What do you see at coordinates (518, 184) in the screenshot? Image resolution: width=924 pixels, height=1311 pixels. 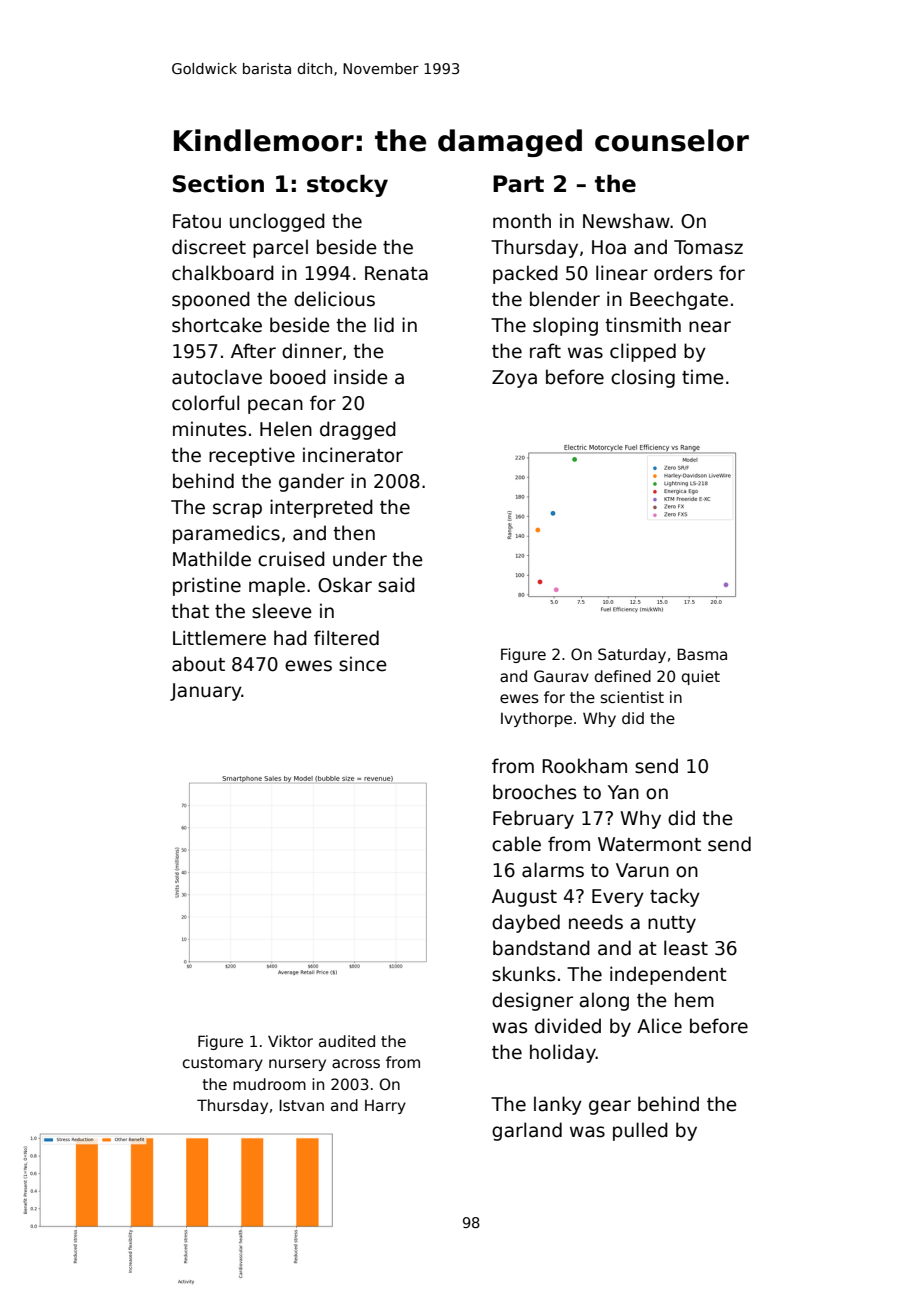 I see `Part` at bounding box center [518, 184].
